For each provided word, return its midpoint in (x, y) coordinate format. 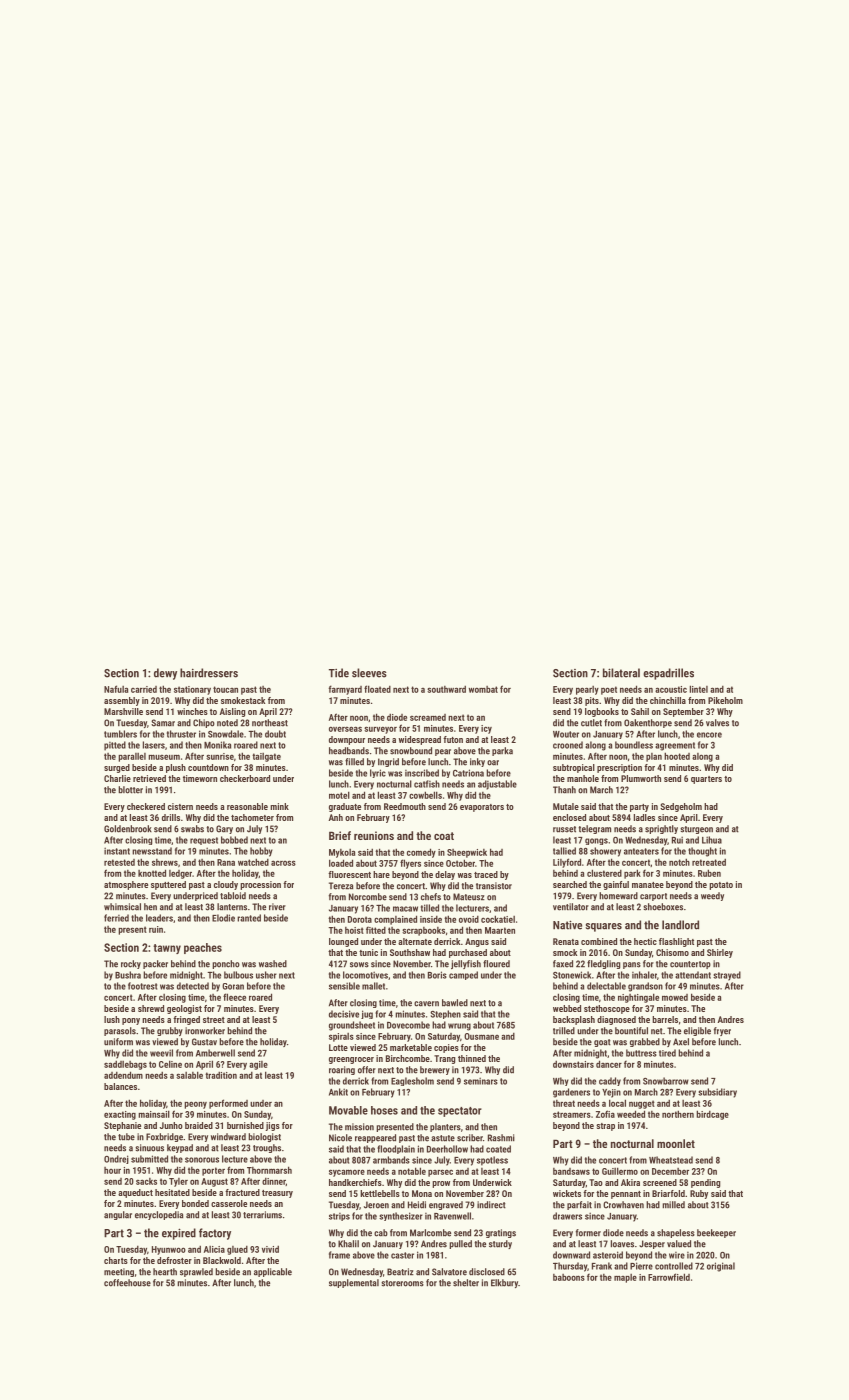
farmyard (345, 690)
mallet (373, 986)
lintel (699, 689)
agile (258, 1065)
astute (443, 1138)
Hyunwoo (169, 1250)
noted (227, 723)
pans (632, 965)
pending (705, 1183)
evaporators (482, 808)
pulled (460, 1244)
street (214, 1020)
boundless (634, 745)
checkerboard (245, 778)
